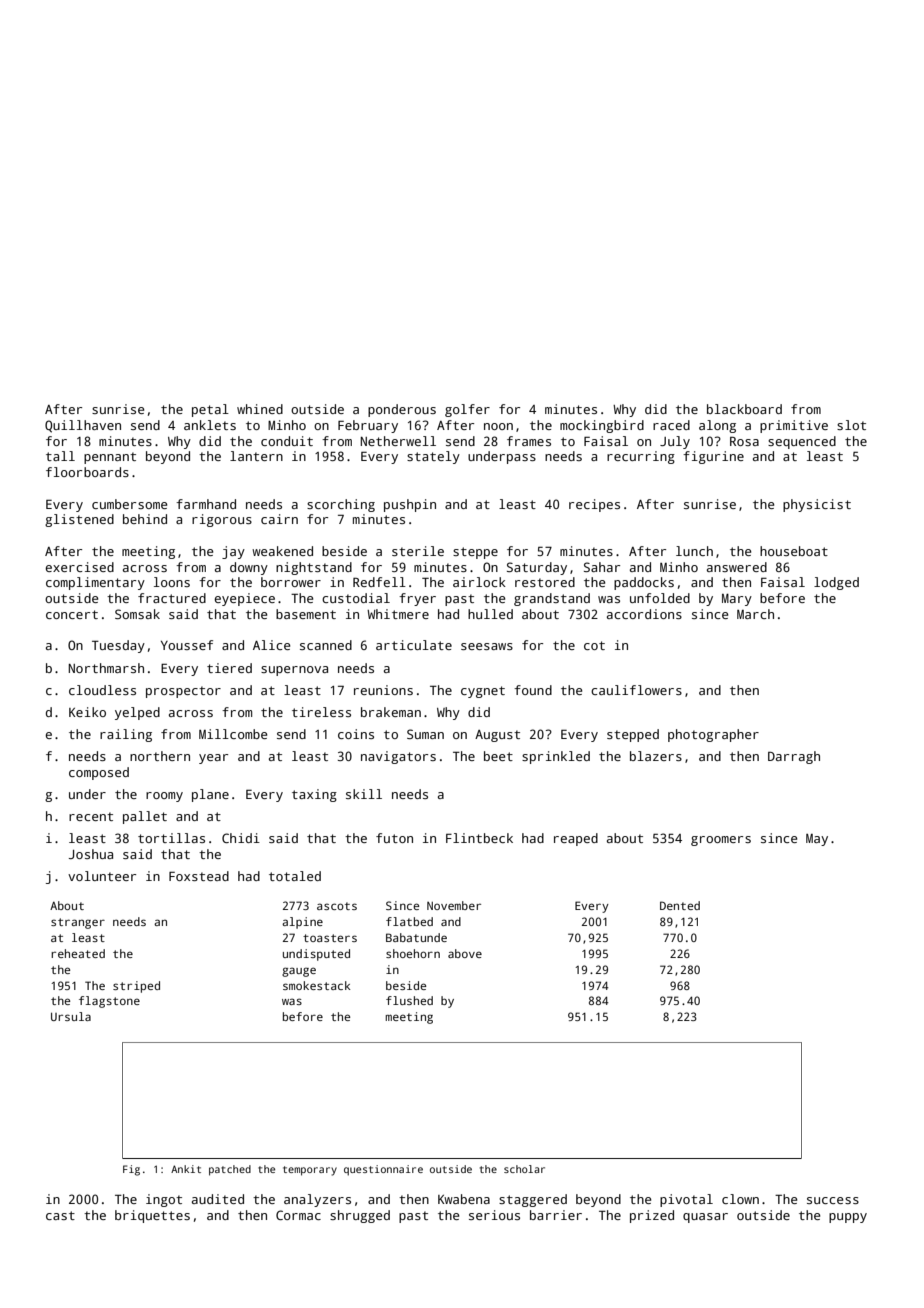  I want to click on Dented, so click(680, 905).
